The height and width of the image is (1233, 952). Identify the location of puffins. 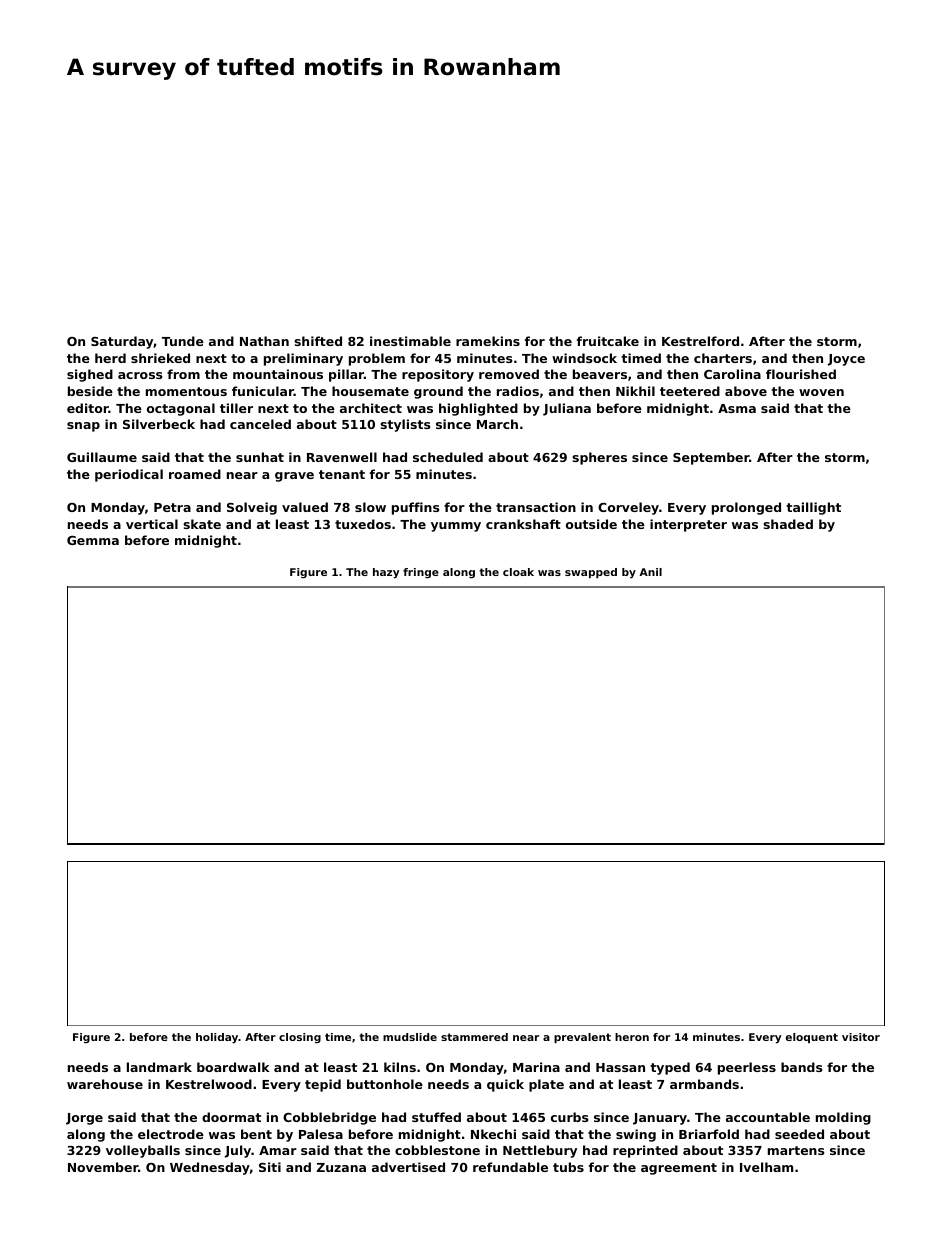
(415, 508).
